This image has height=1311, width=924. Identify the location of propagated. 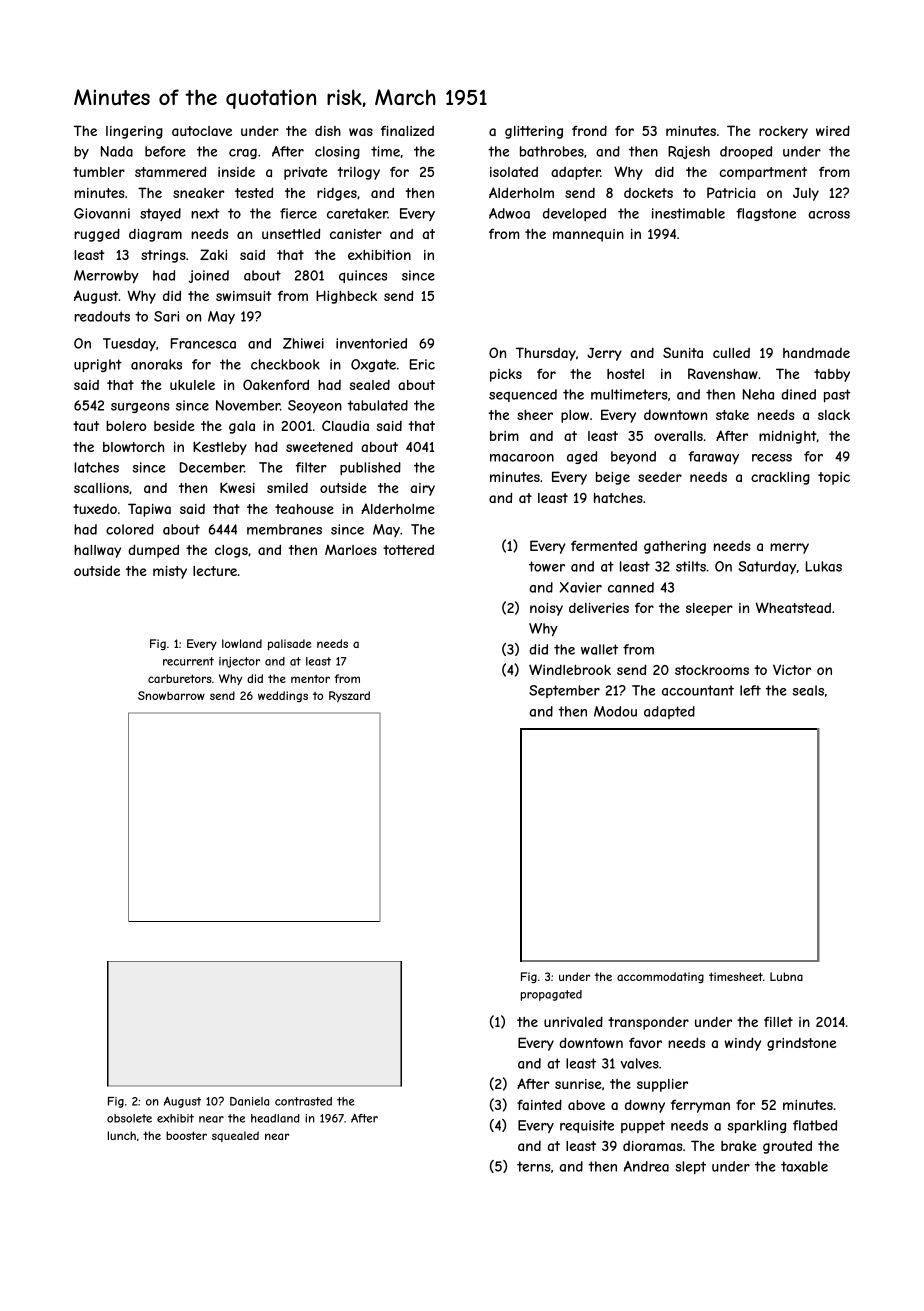
(551, 995).
